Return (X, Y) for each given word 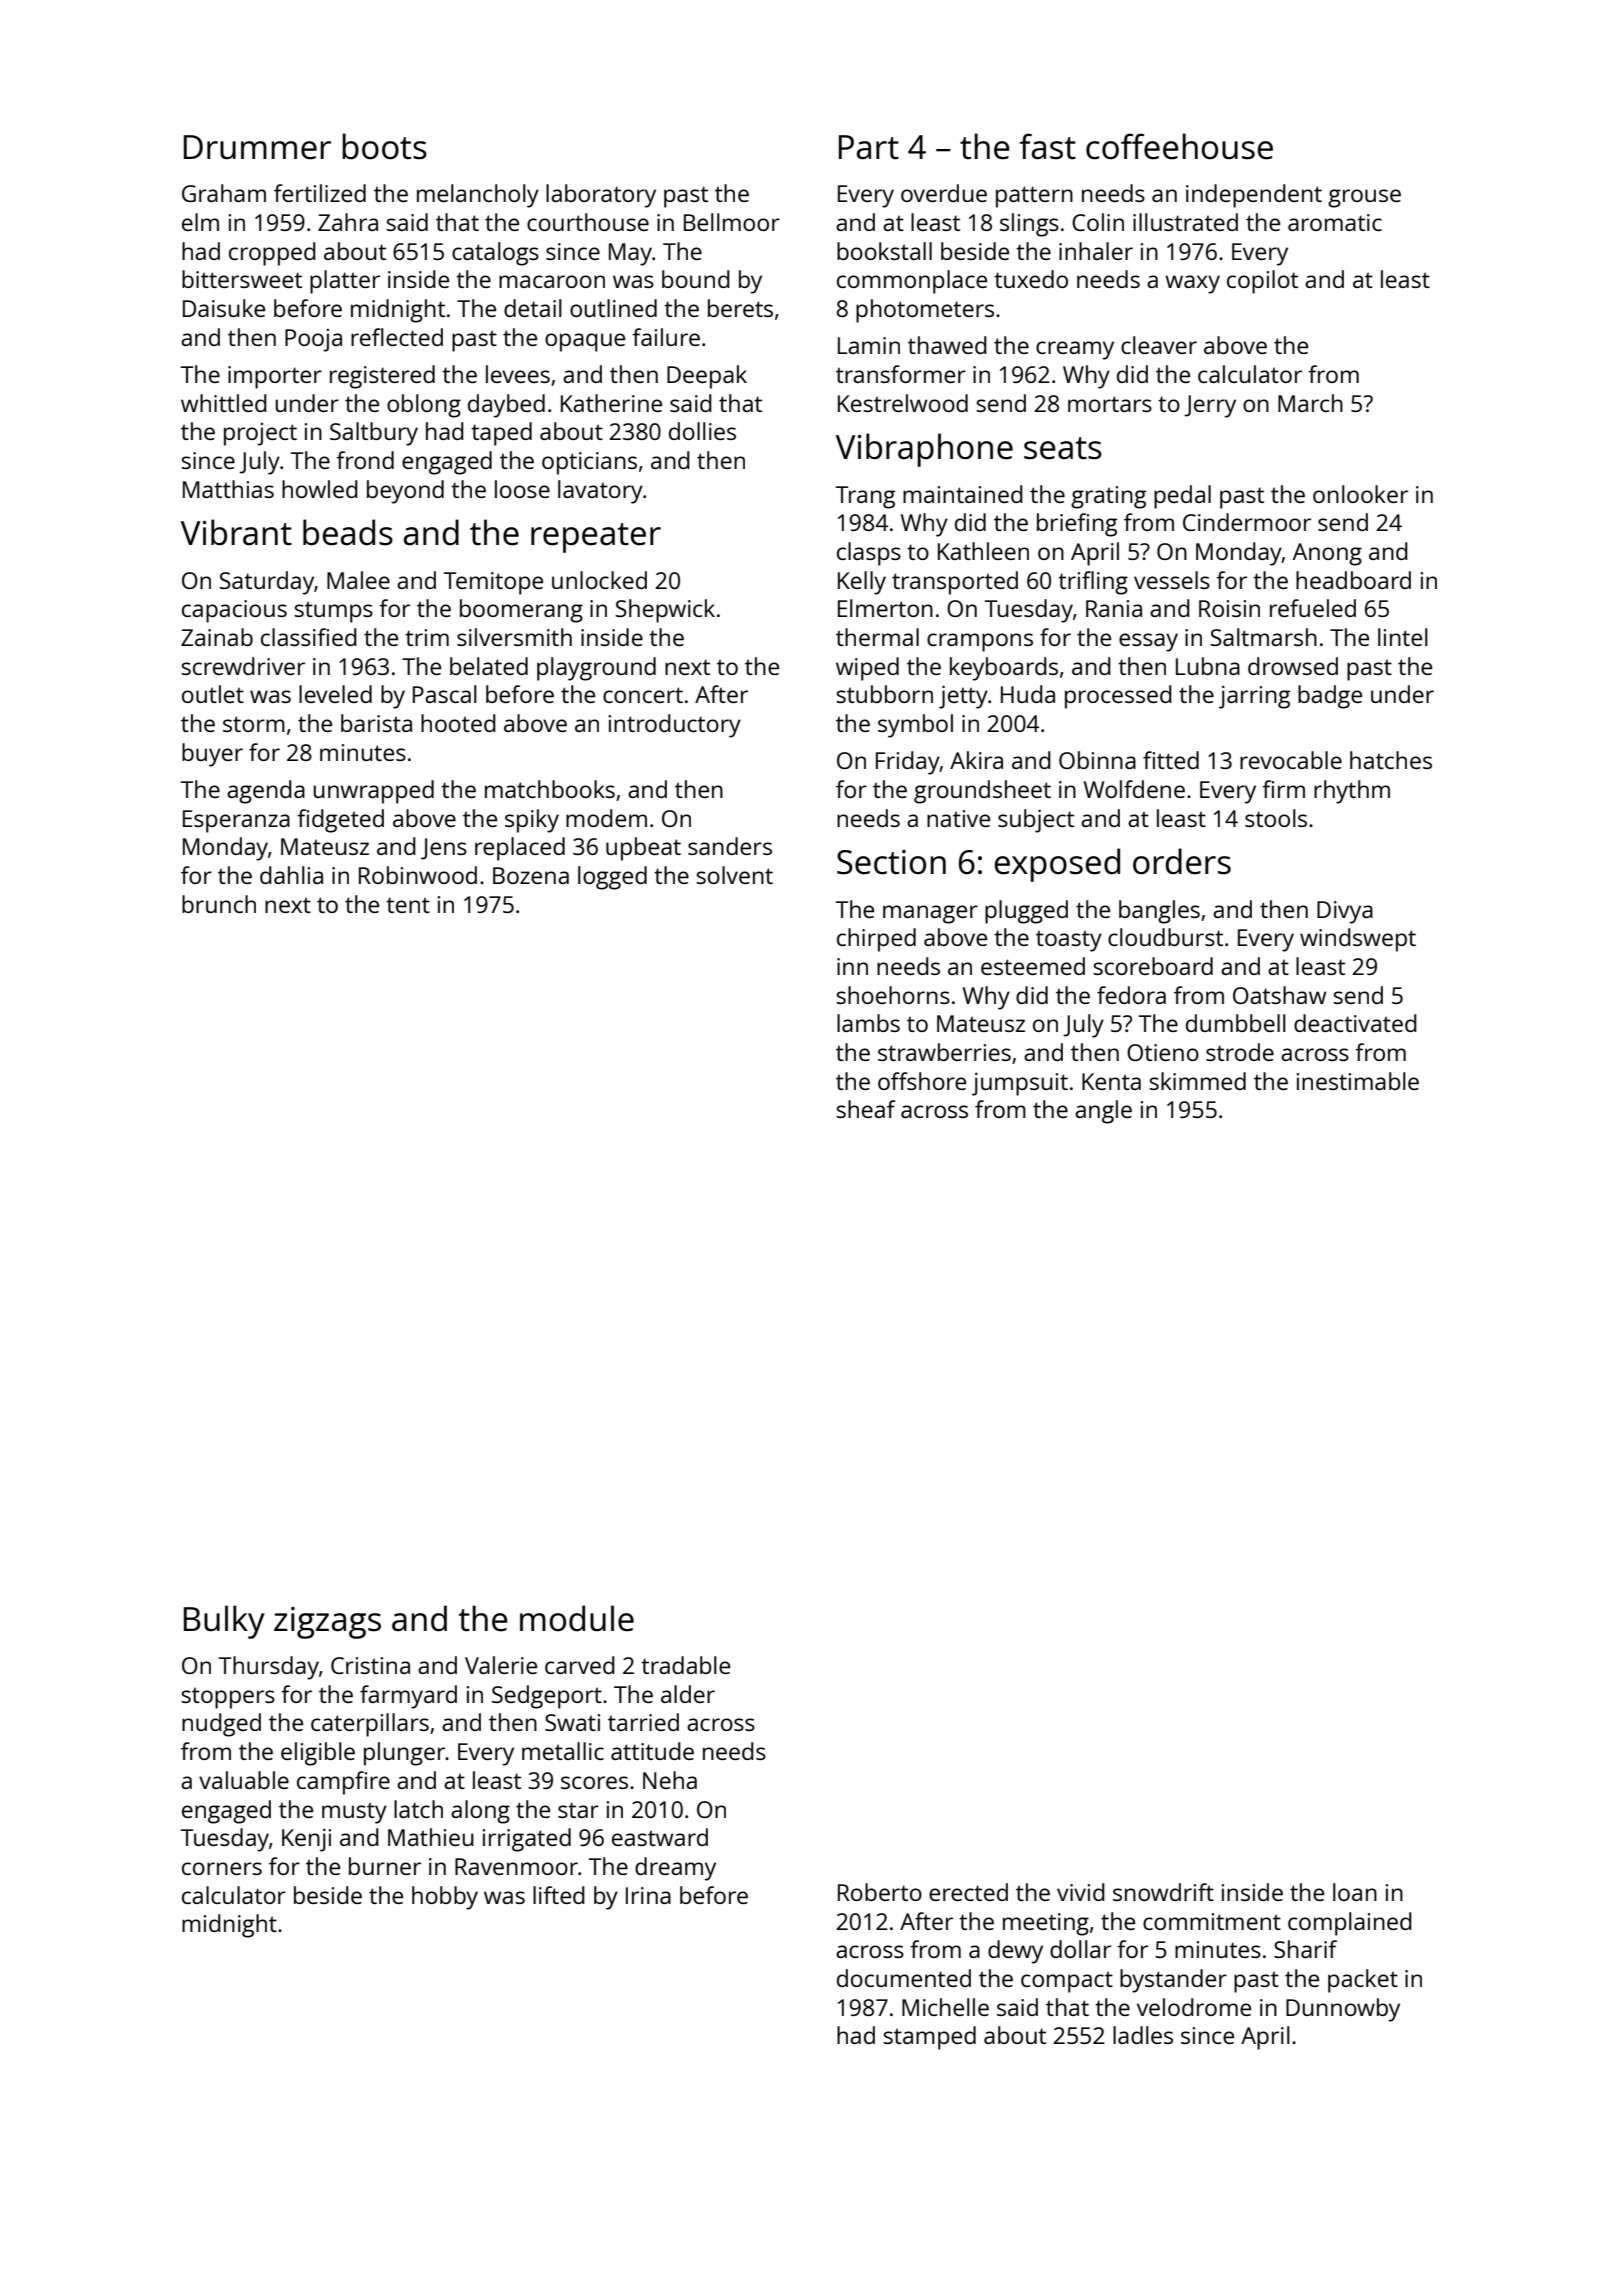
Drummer (257, 147)
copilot (1262, 282)
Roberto (880, 1892)
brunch (219, 904)
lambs (868, 1023)
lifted (559, 1895)
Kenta (1111, 1081)
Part (869, 147)
